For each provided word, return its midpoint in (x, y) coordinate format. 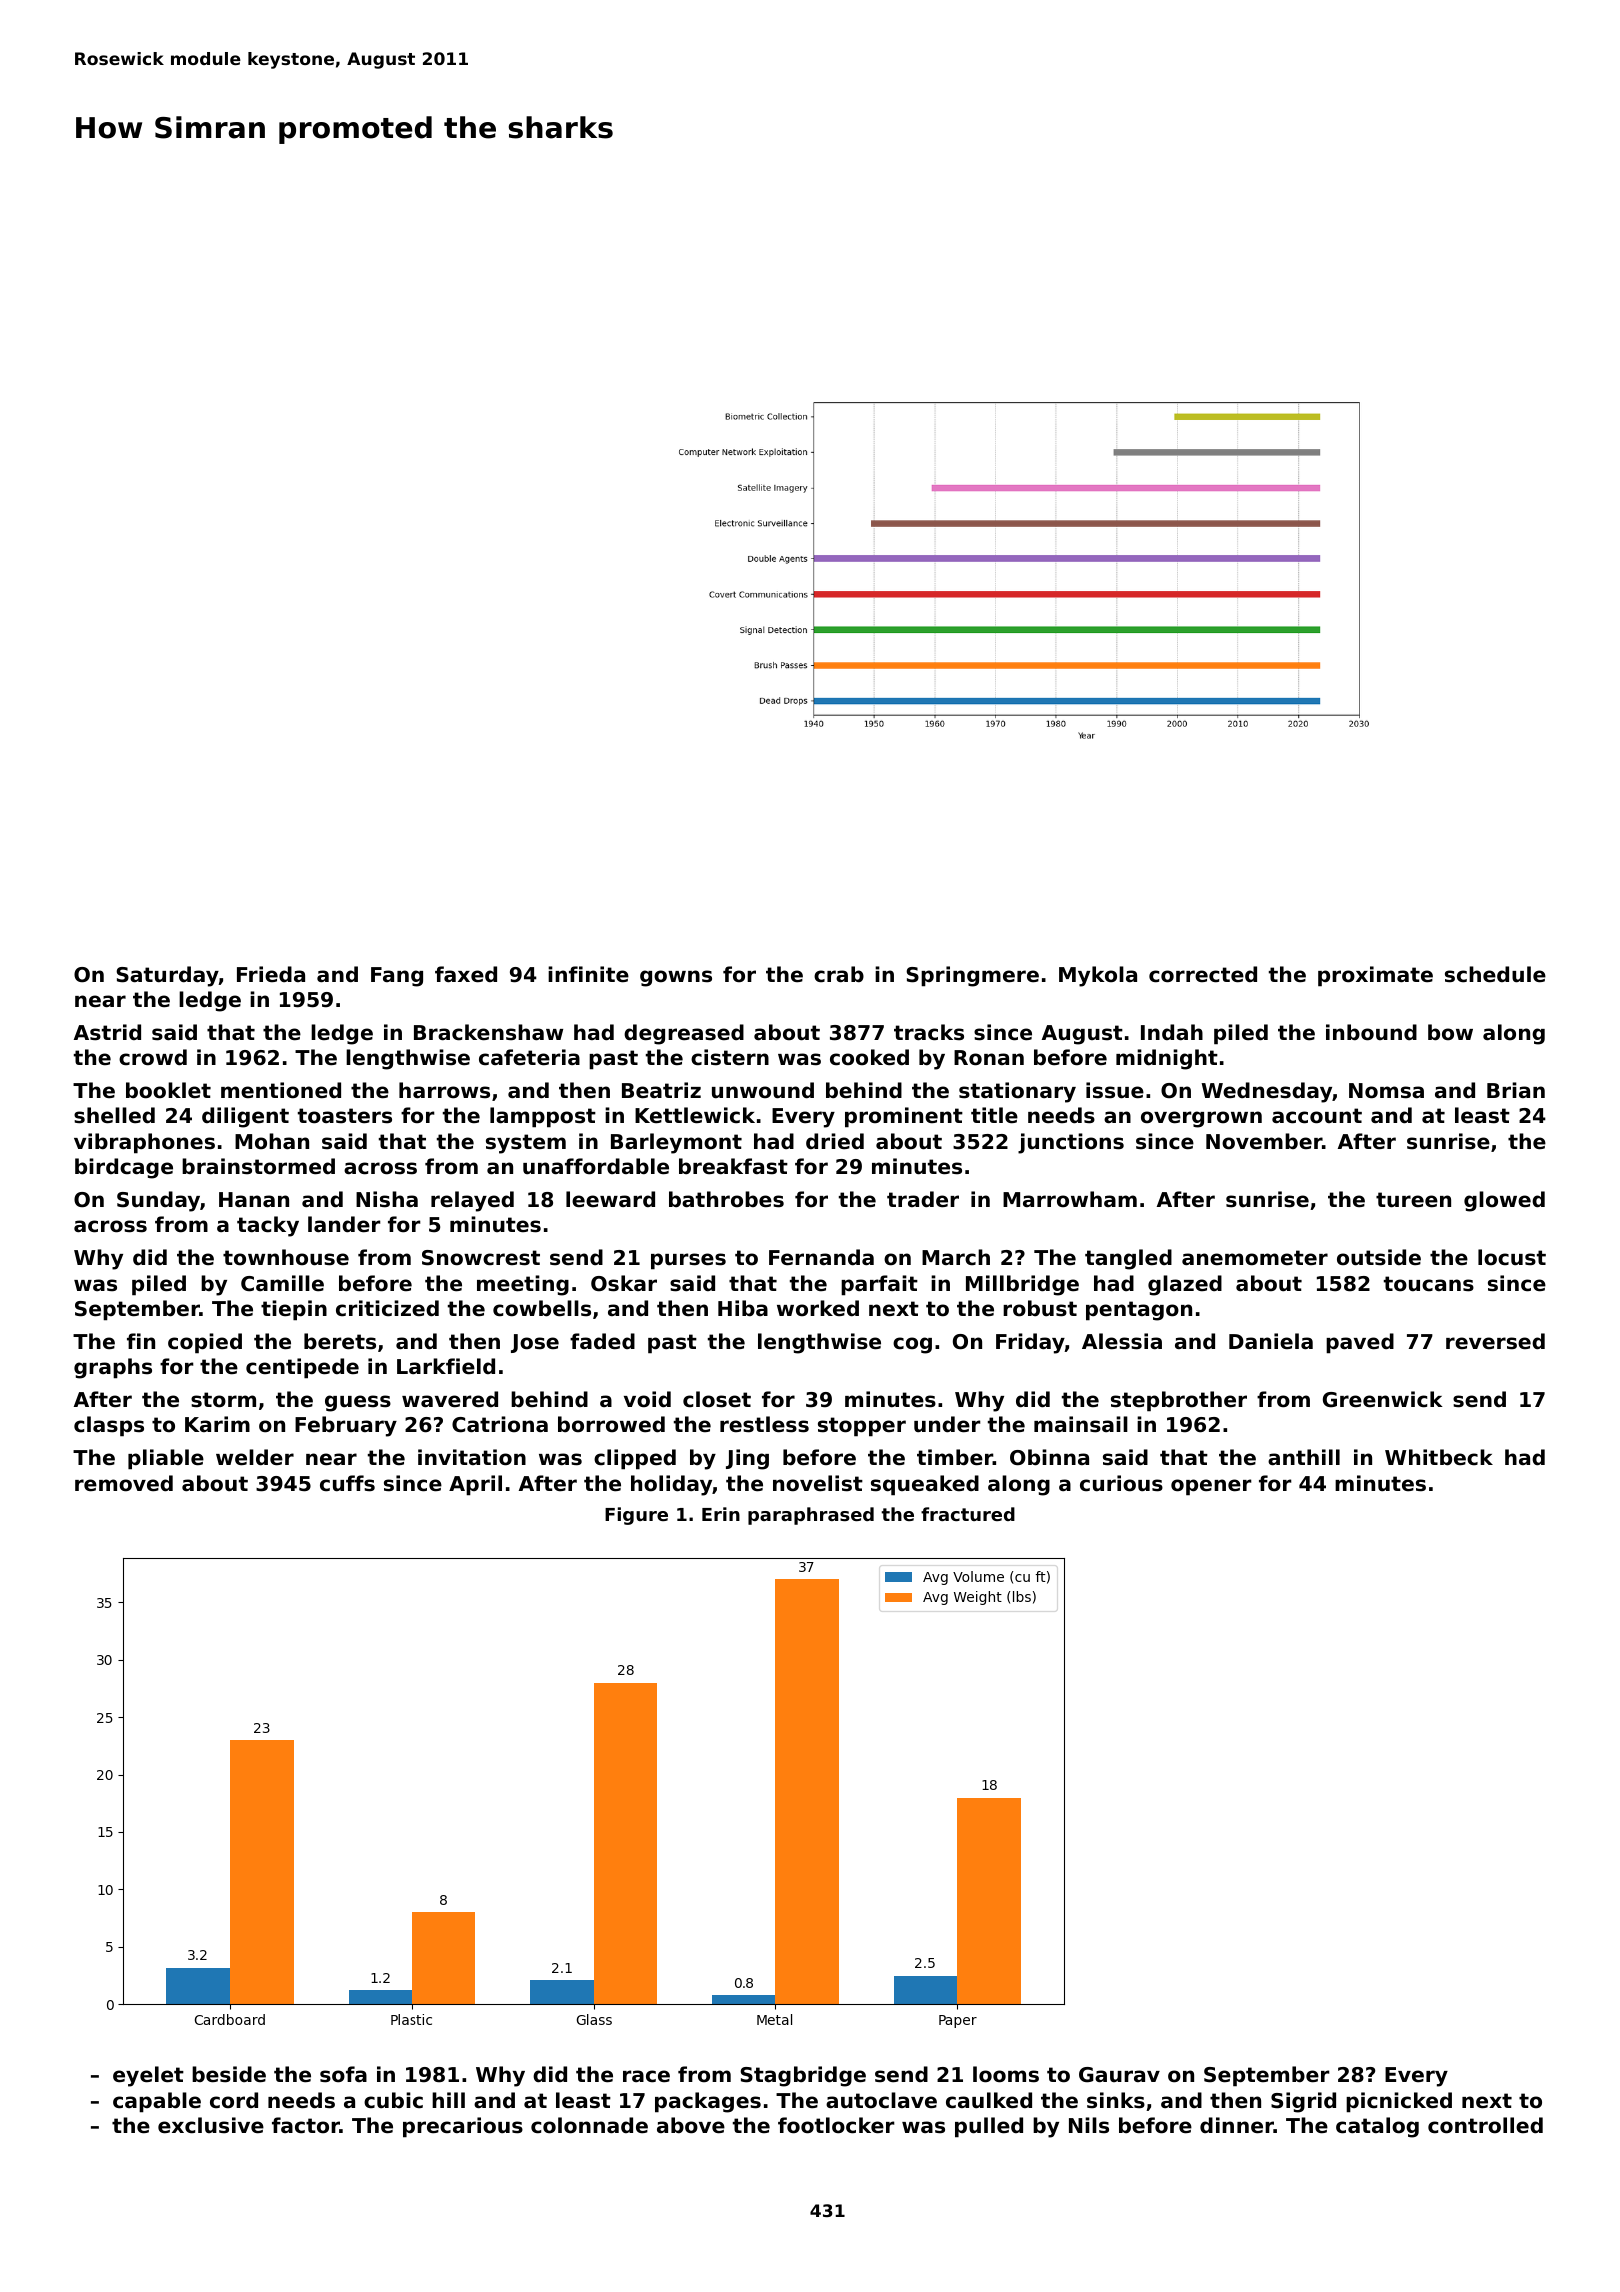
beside (229, 2074)
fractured (968, 1514)
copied (205, 1343)
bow (1450, 1032)
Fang (397, 977)
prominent (904, 1117)
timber (955, 1457)
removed (124, 1483)
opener (1211, 1487)
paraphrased (811, 1516)
